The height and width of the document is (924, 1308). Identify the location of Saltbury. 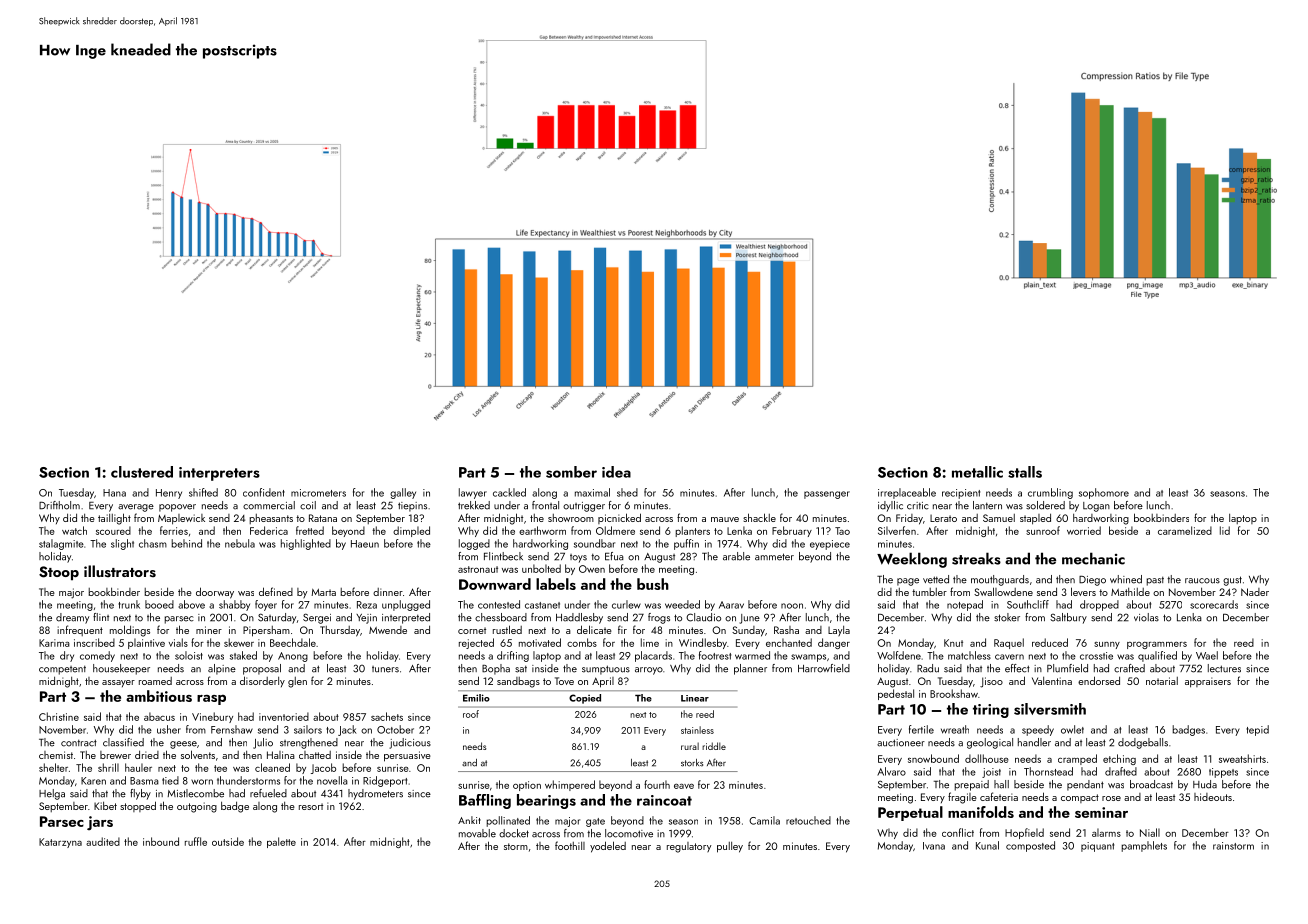
(1068, 618).
